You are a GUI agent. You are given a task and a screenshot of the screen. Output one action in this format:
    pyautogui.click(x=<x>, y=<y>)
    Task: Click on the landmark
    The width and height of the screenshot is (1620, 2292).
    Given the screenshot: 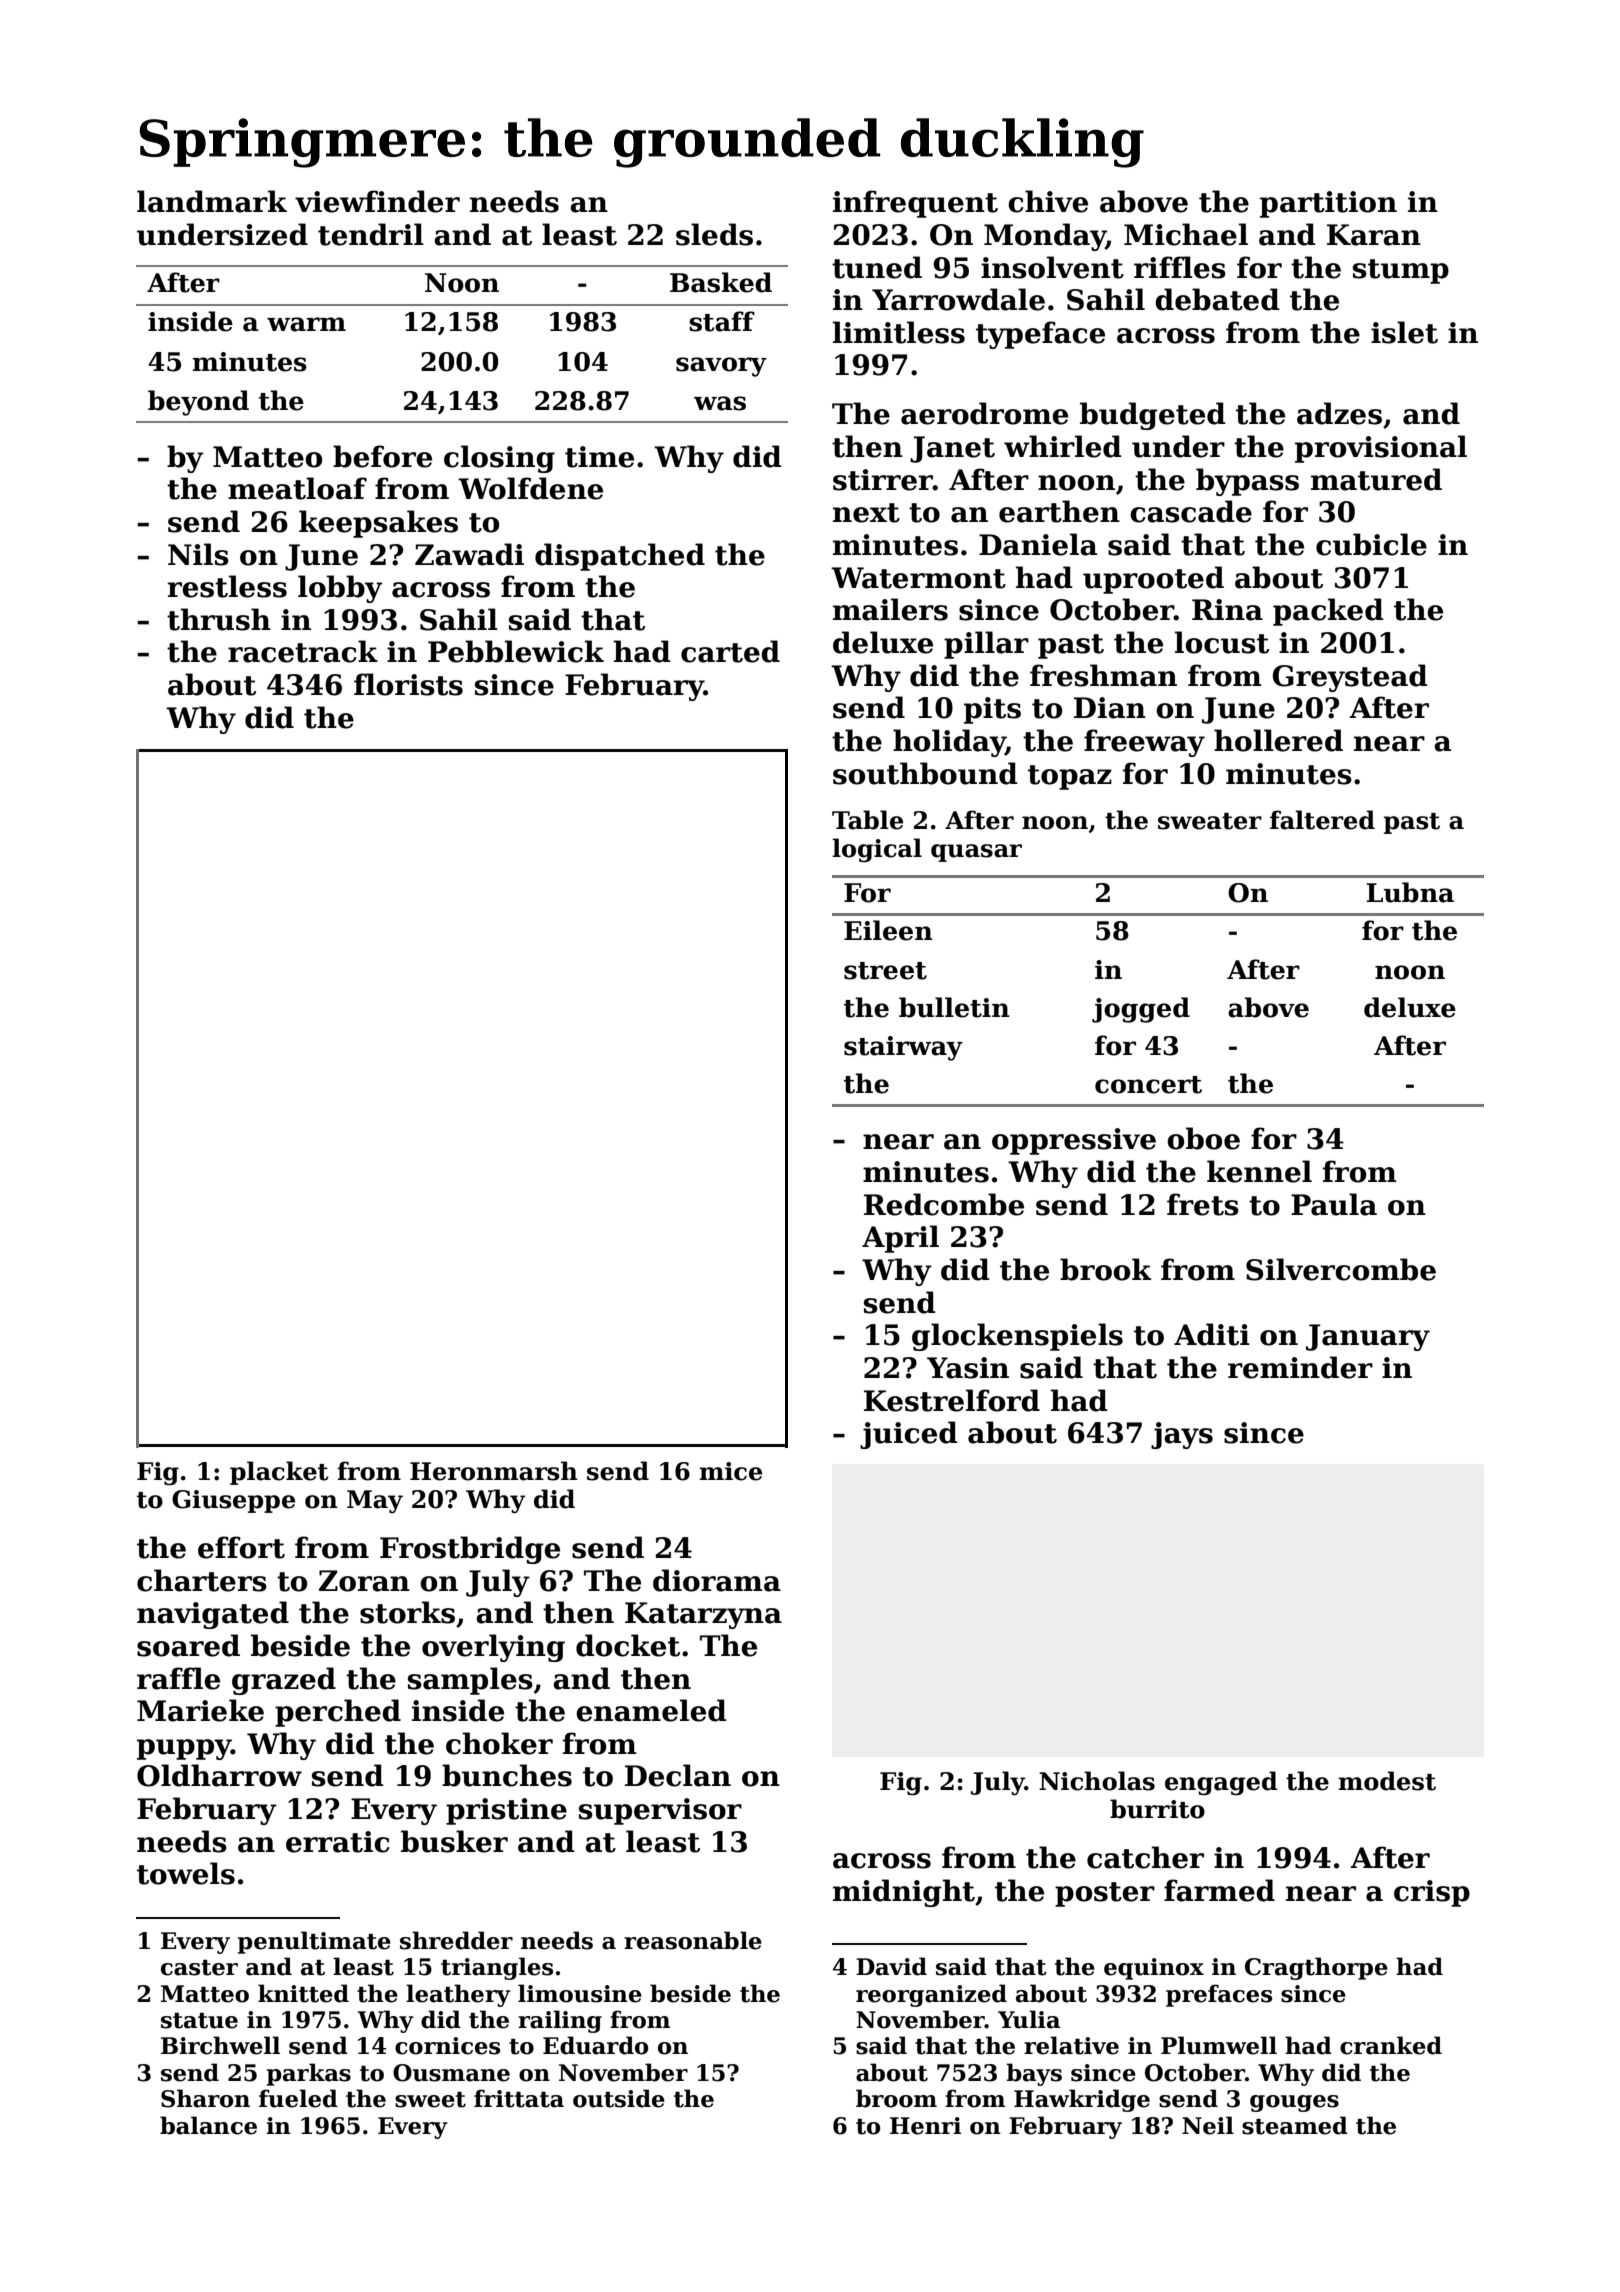 What is the action you would take?
    pyautogui.click(x=212, y=201)
